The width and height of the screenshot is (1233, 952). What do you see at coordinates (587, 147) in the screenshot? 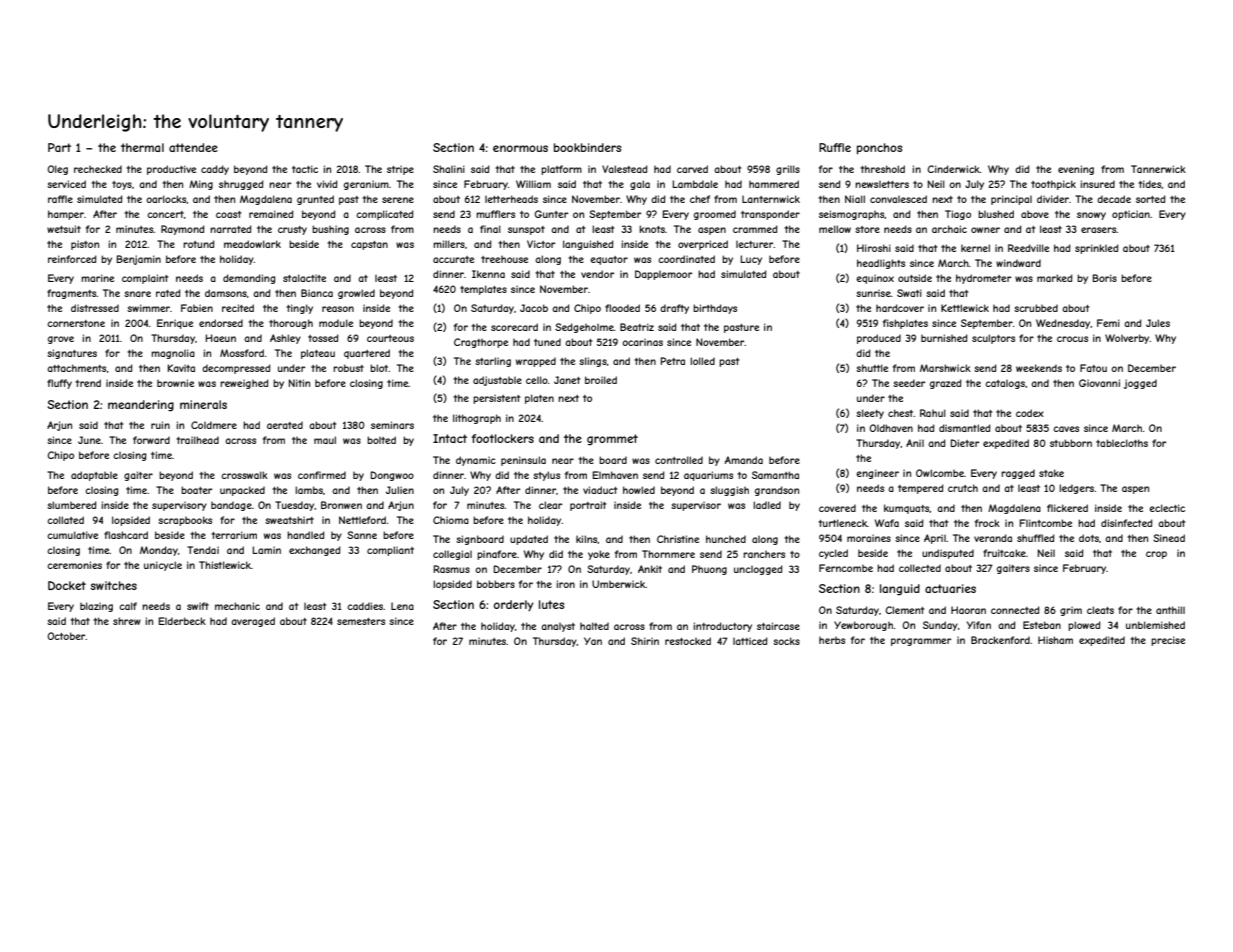
I see `bookbinders` at bounding box center [587, 147].
